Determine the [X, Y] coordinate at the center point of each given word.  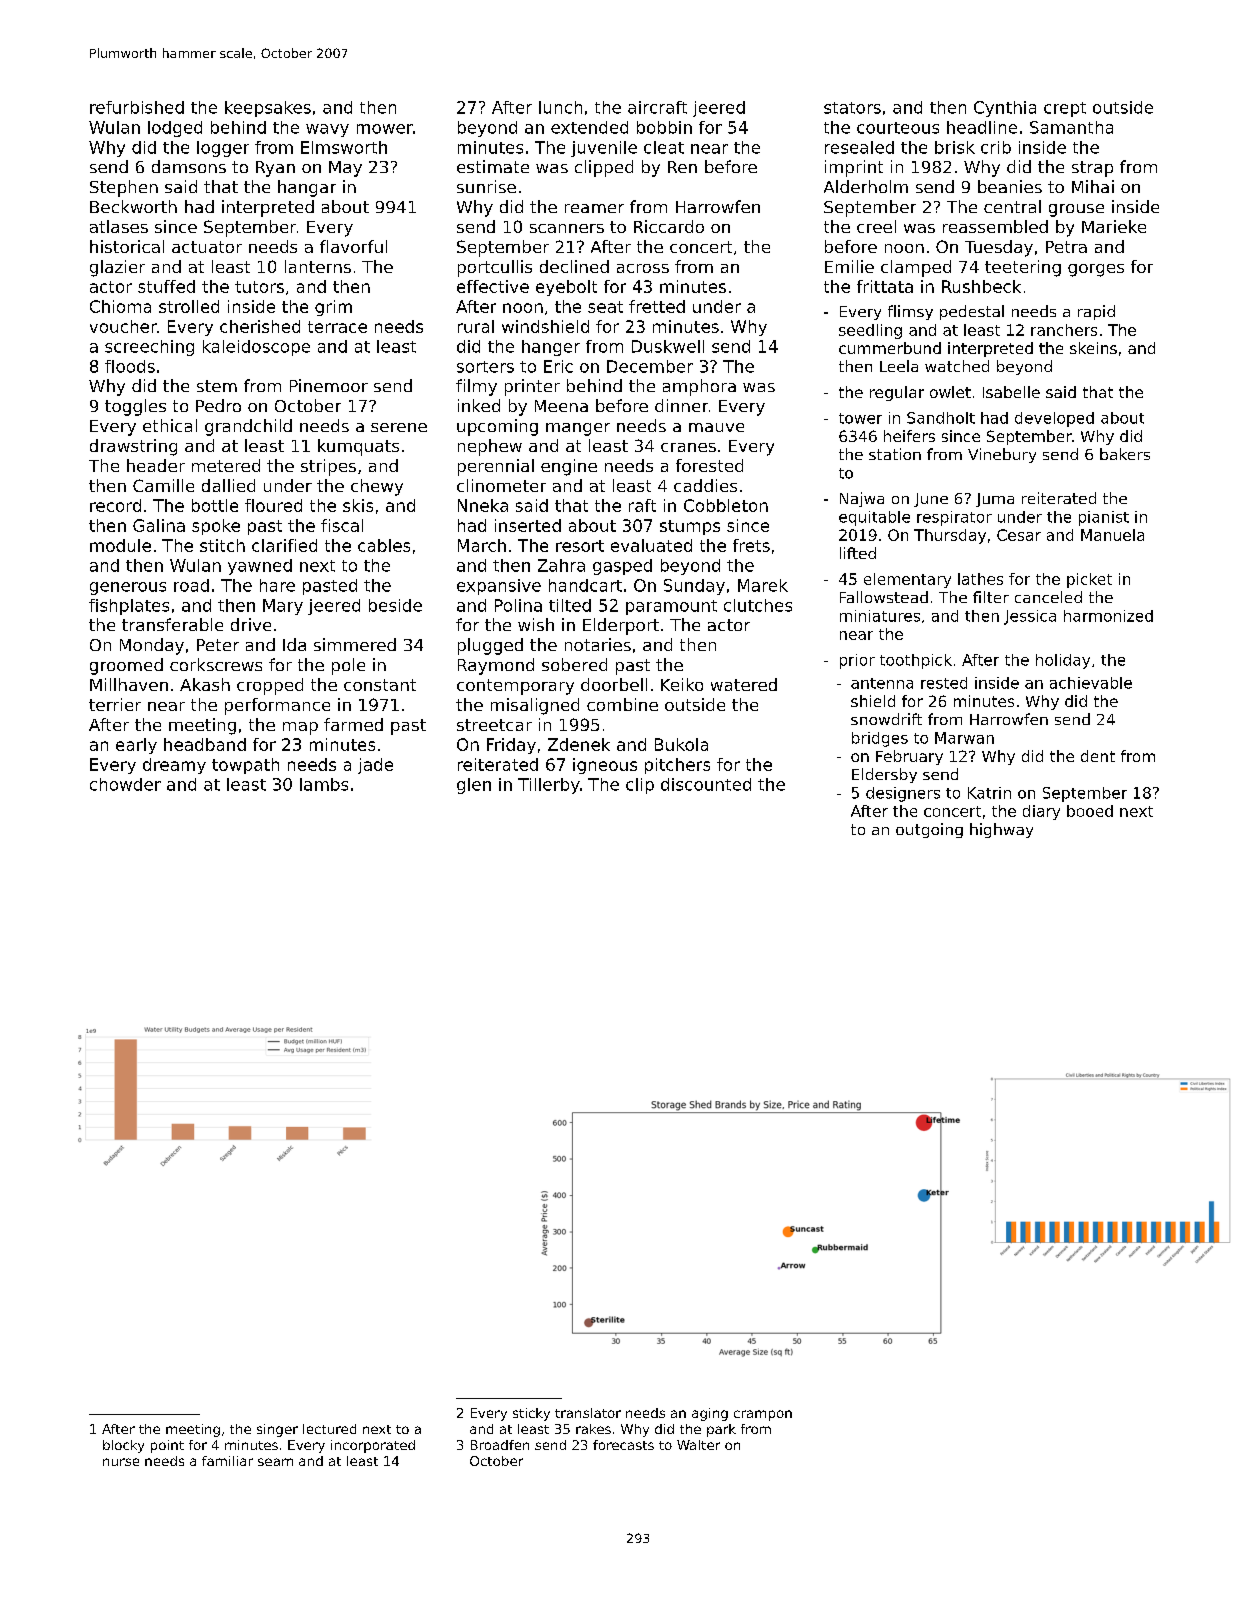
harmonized [1108, 616]
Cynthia [1005, 109]
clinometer [501, 485]
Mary [283, 607]
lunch [560, 107]
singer [277, 1430]
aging [710, 1414]
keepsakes [268, 109]
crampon [763, 1415]
